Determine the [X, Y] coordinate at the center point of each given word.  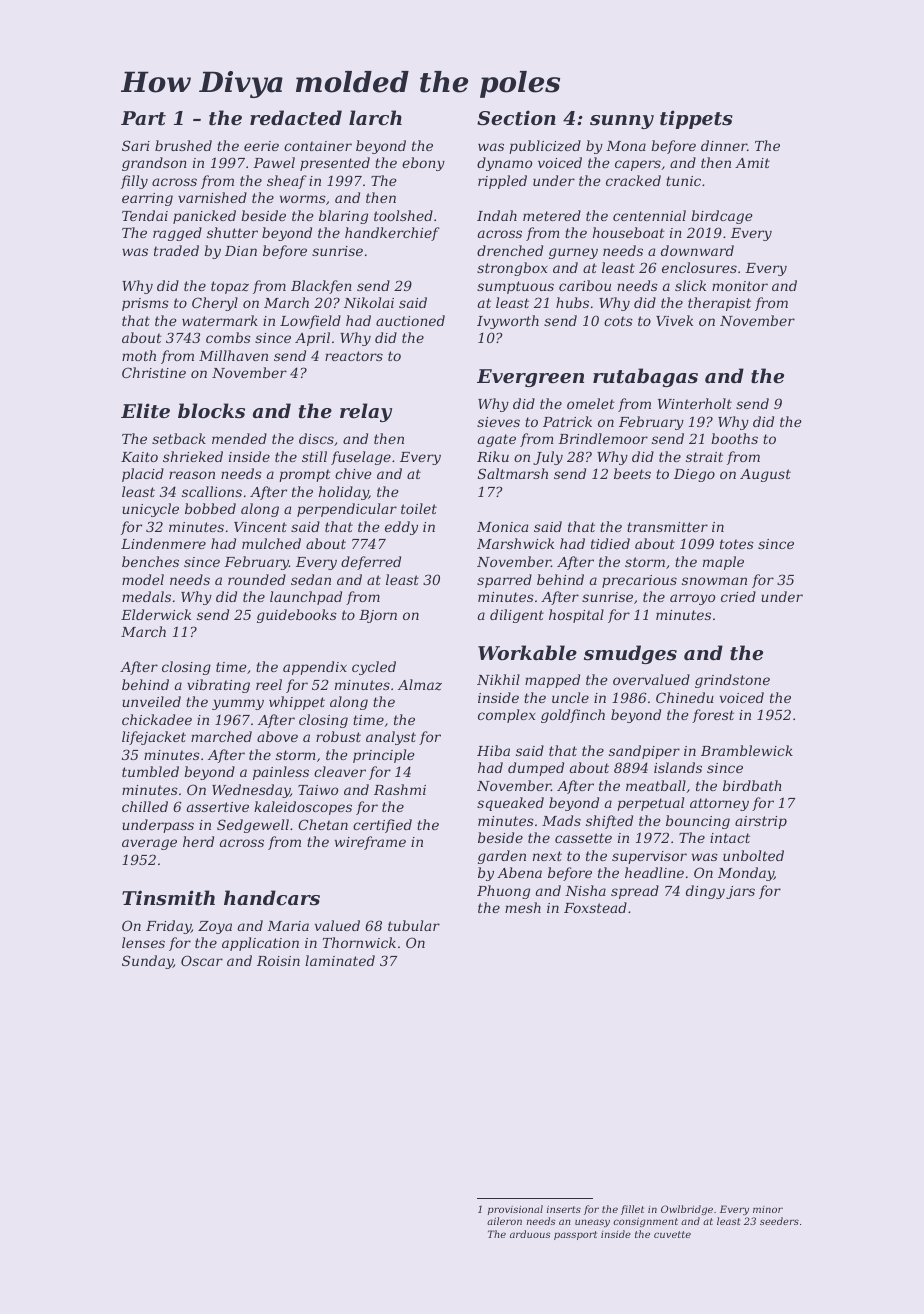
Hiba [493, 750]
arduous [530, 1234]
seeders [779, 1221]
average [149, 844]
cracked [633, 180]
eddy [401, 528]
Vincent [260, 527]
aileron [504, 1221]
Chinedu [685, 697]
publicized [545, 147]
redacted [296, 117]
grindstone [732, 681]
